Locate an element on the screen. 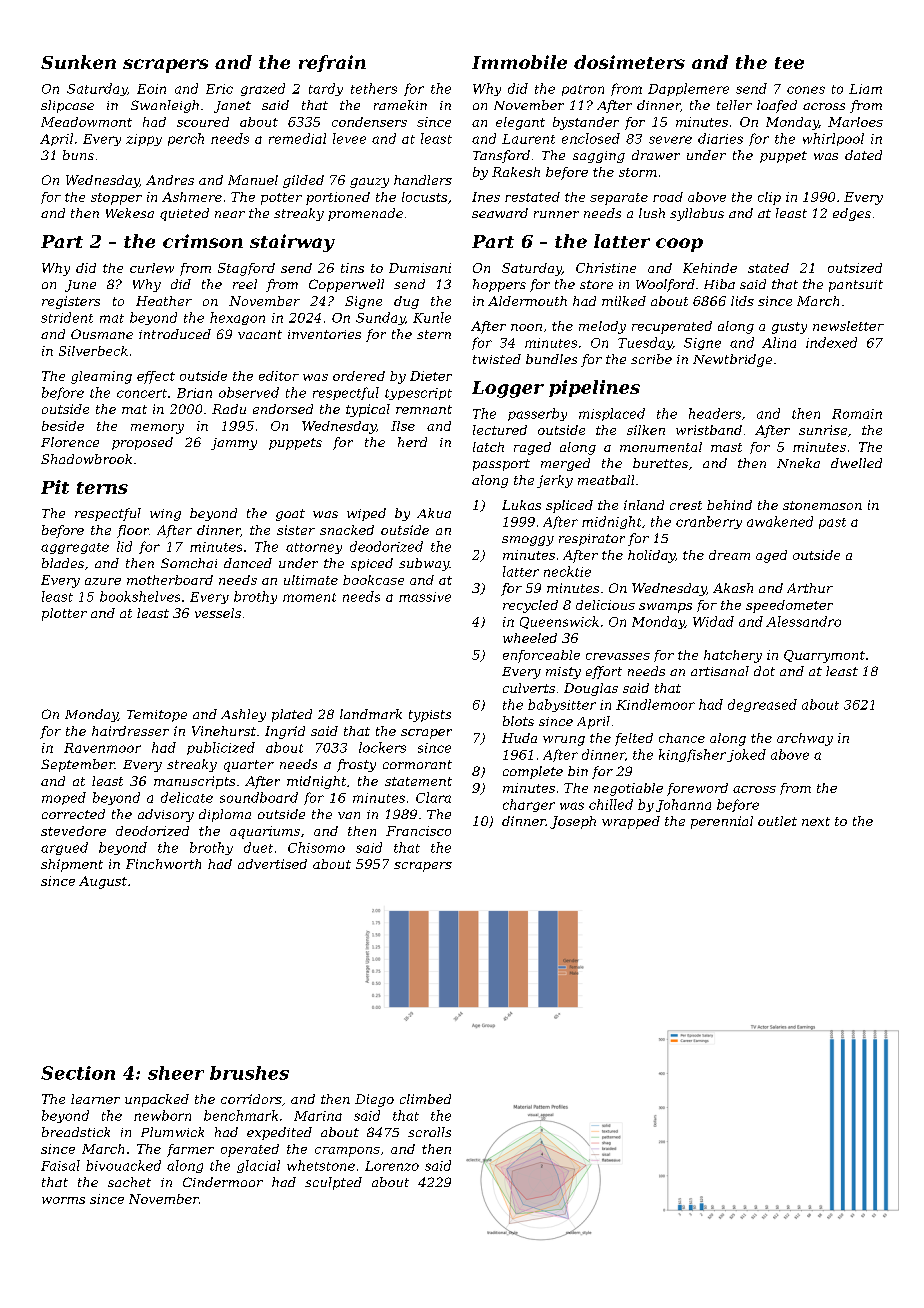 This screenshot has height=1308, width=924. Immobile is located at coordinates (519, 62).
